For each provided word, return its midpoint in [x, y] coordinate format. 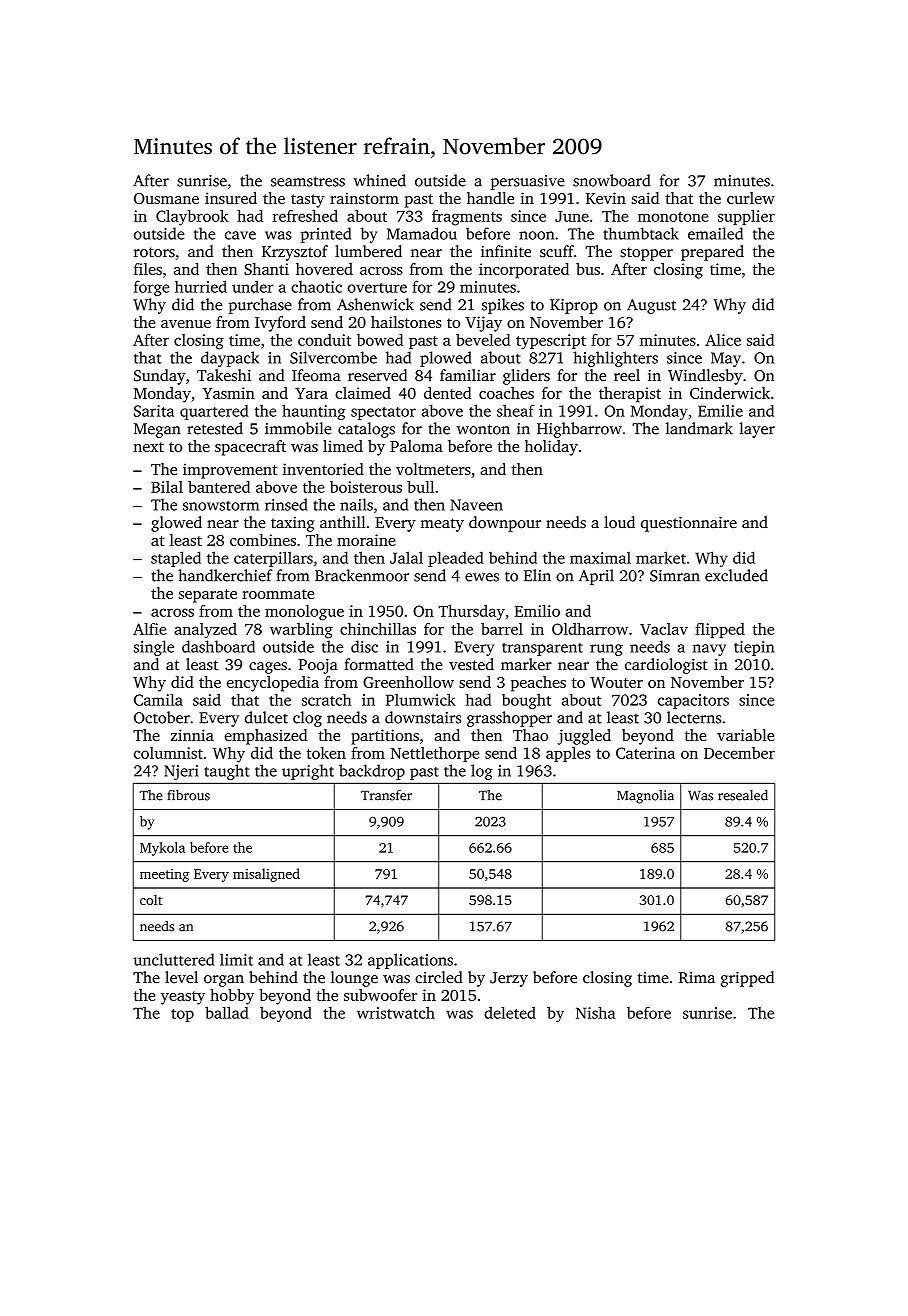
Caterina [645, 753]
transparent [542, 649]
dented [448, 393]
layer [757, 430]
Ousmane [166, 198]
